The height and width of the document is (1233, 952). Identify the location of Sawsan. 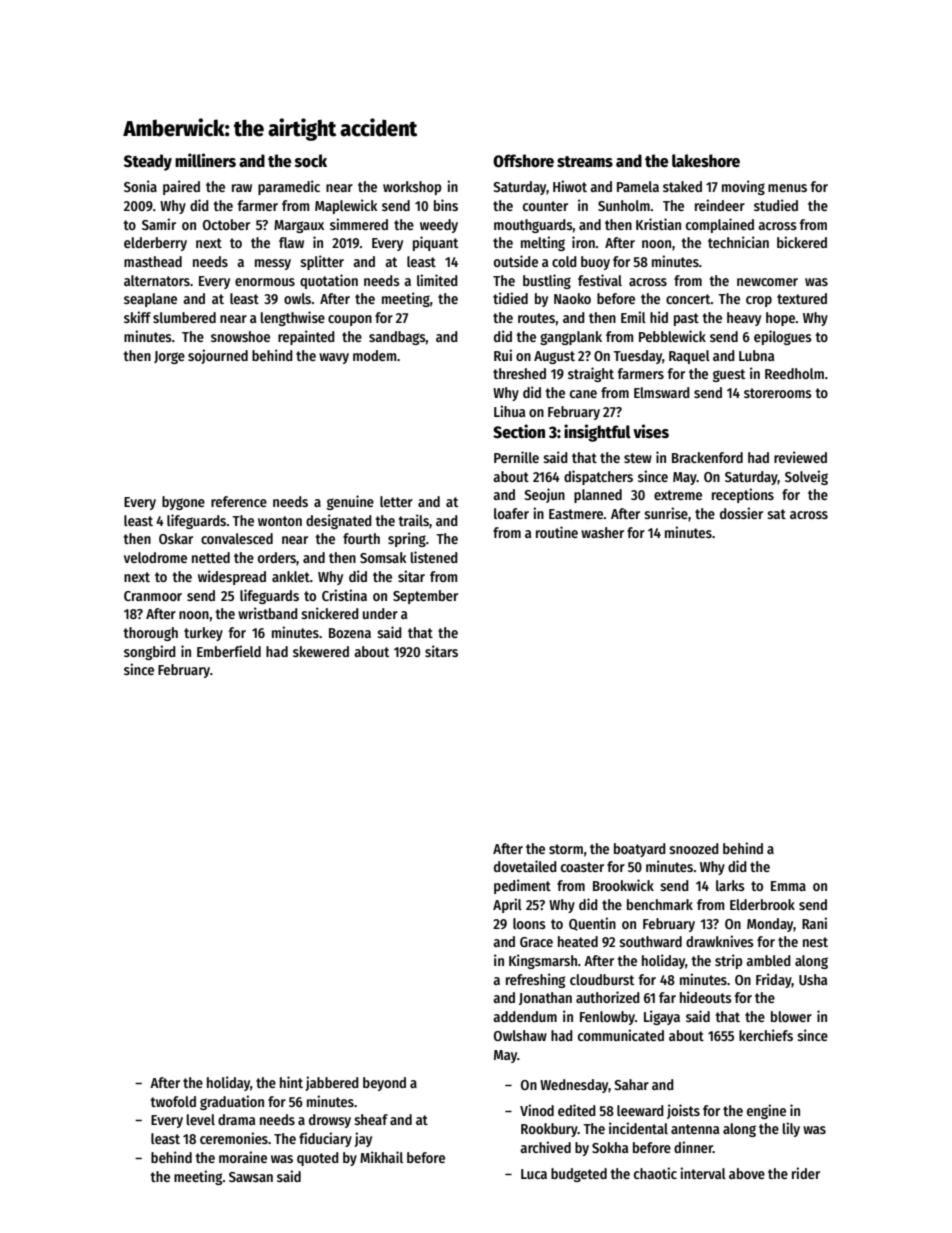
(251, 1177).
